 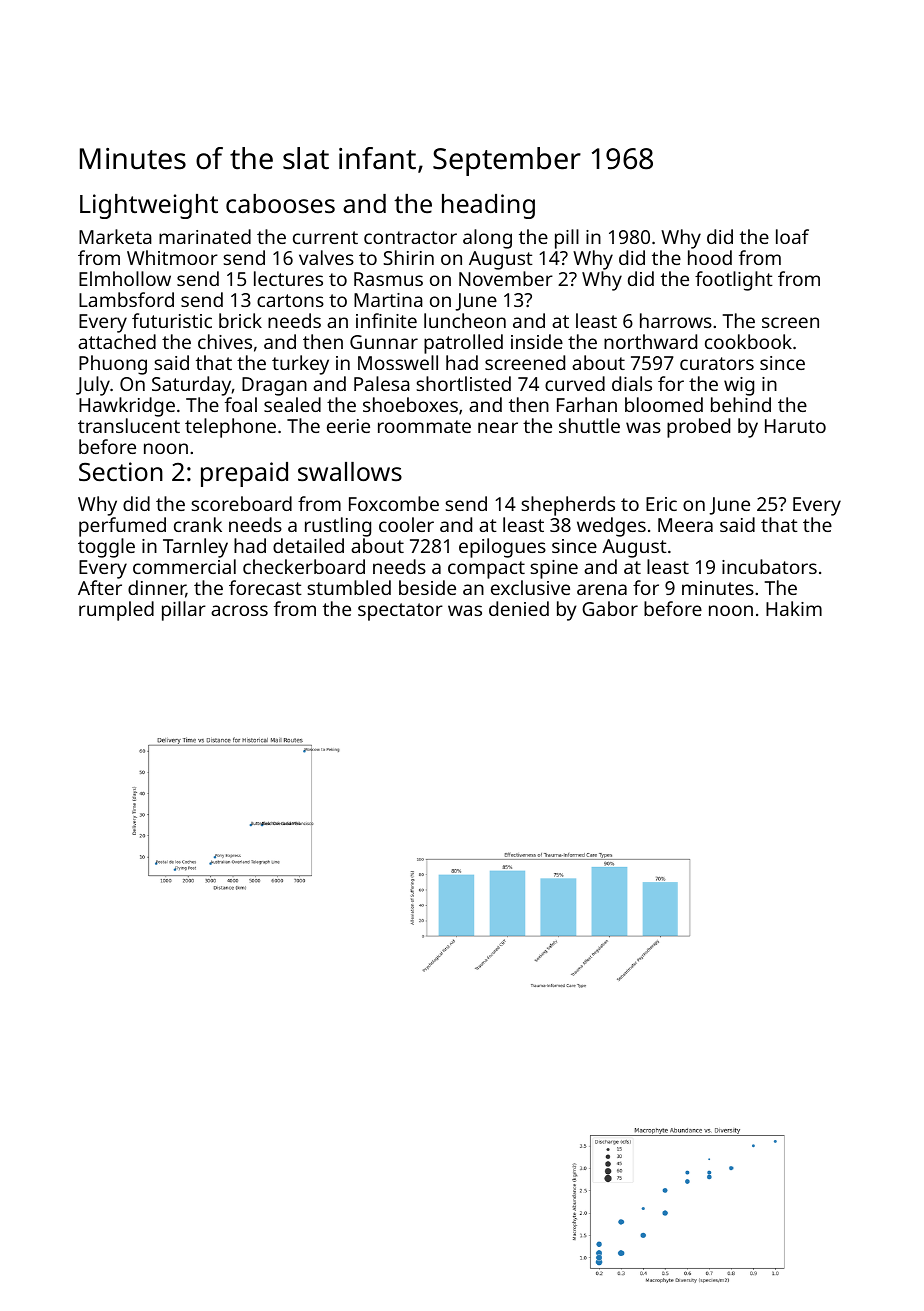 What do you see at coordinates (384, 342) in the page?
I see `Gunnar` at bounding box center [384, 342].
